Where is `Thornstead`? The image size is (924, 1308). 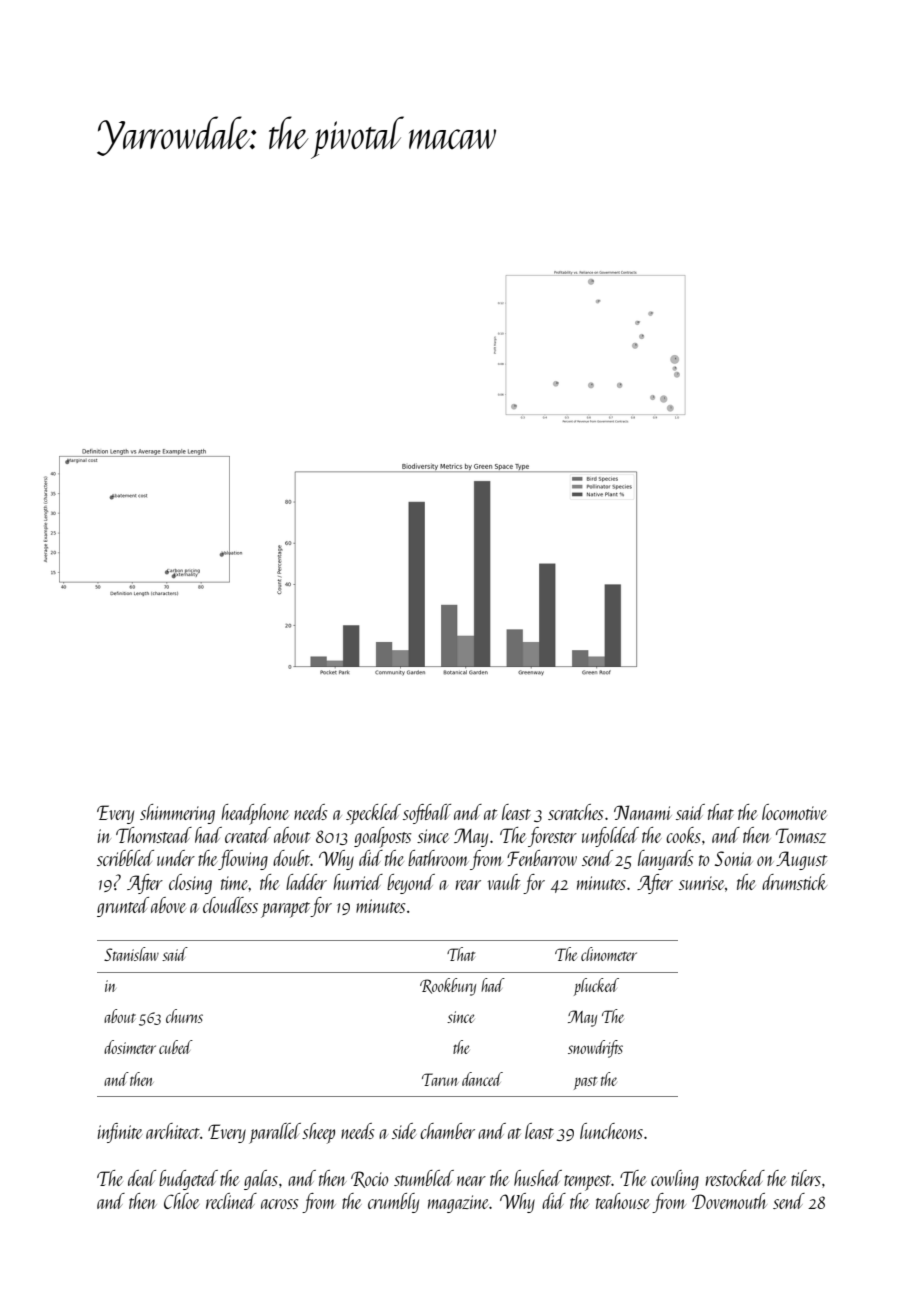
Thornstead is located at coordinates (154, 835).
